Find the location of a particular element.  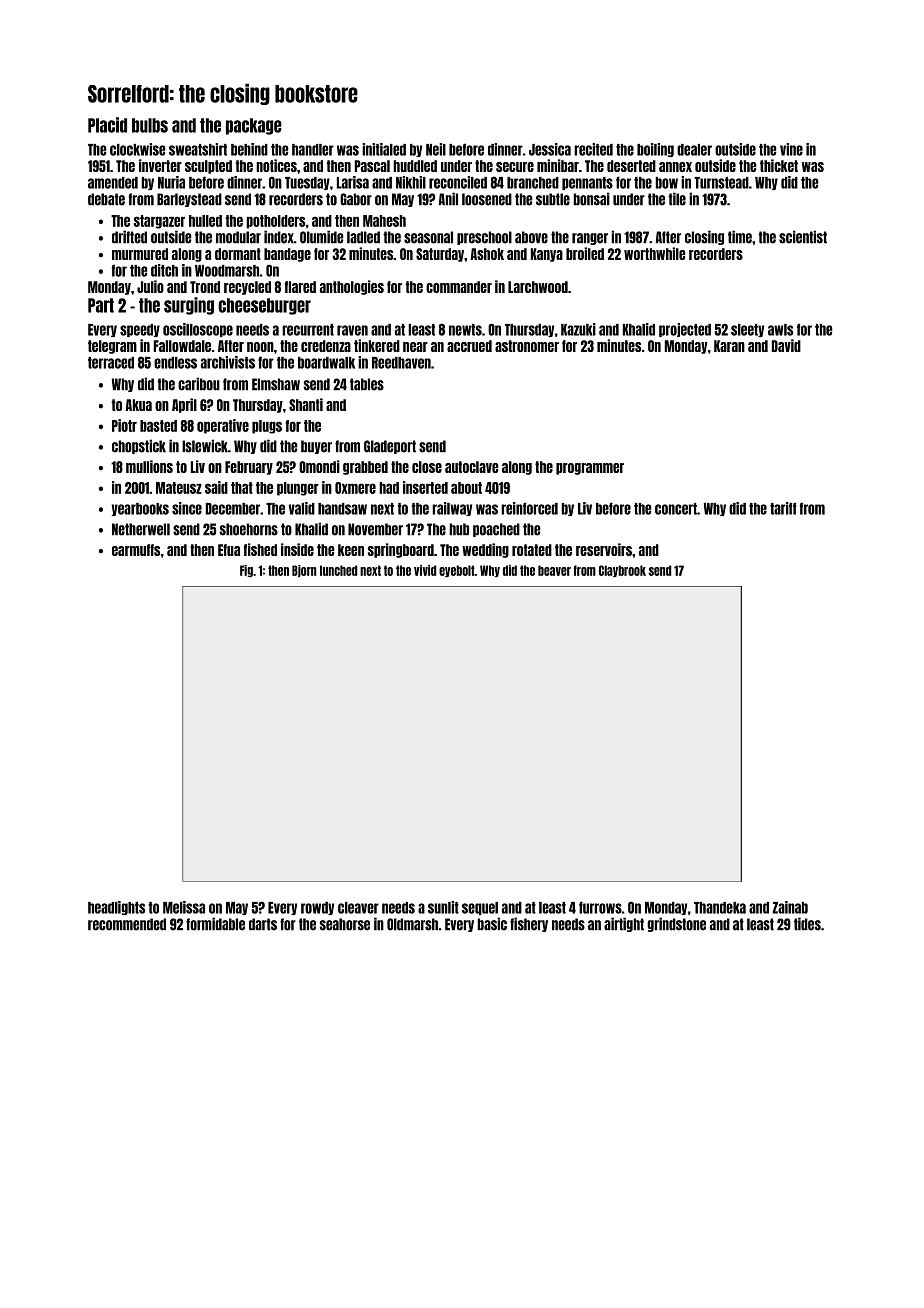

tariff is located at coordinates (783, 508).
